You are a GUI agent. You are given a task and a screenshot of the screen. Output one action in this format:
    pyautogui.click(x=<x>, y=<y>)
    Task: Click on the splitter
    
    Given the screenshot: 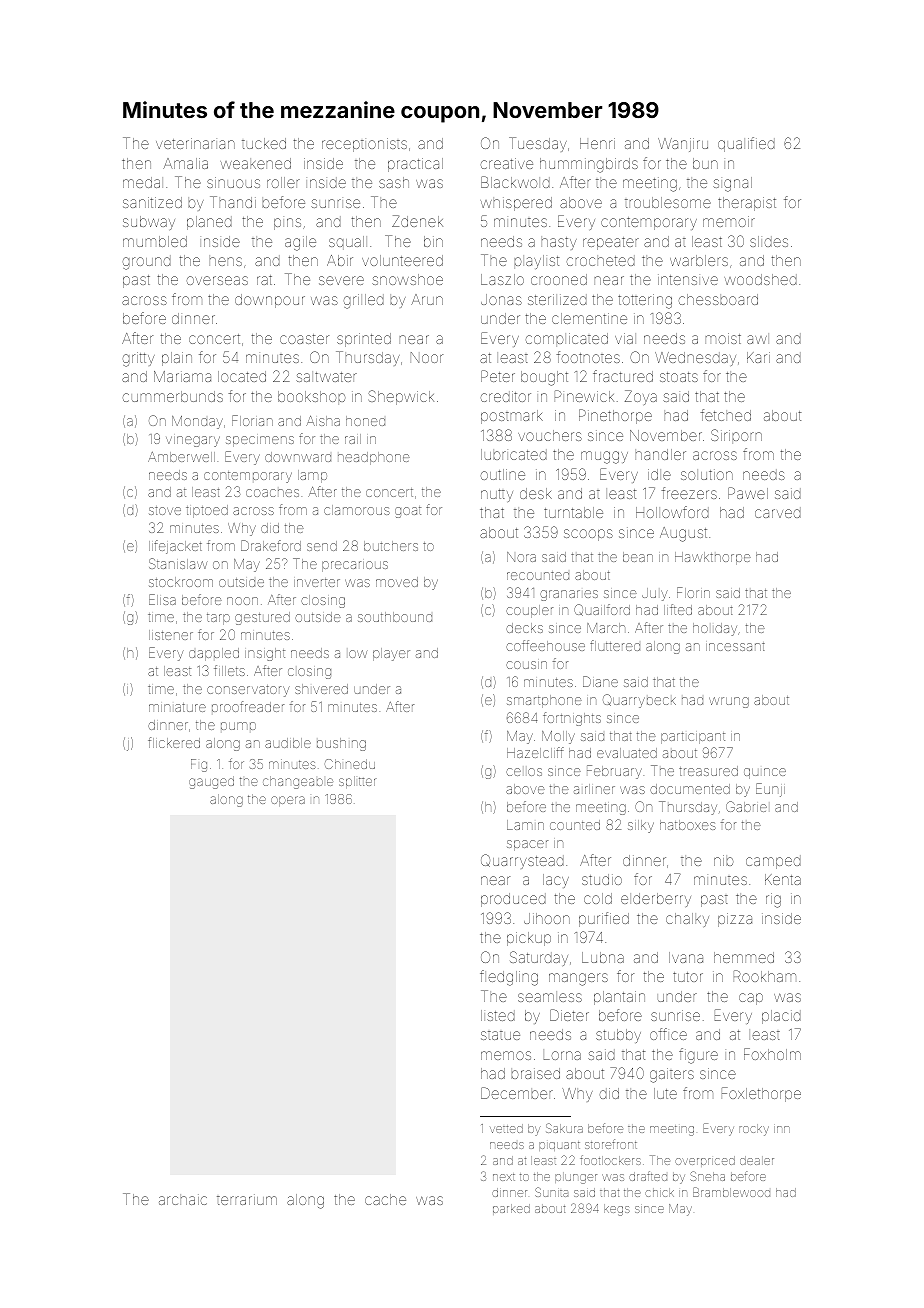 What is the action you would take?
    pyautogui.click(x=357, y=782)
